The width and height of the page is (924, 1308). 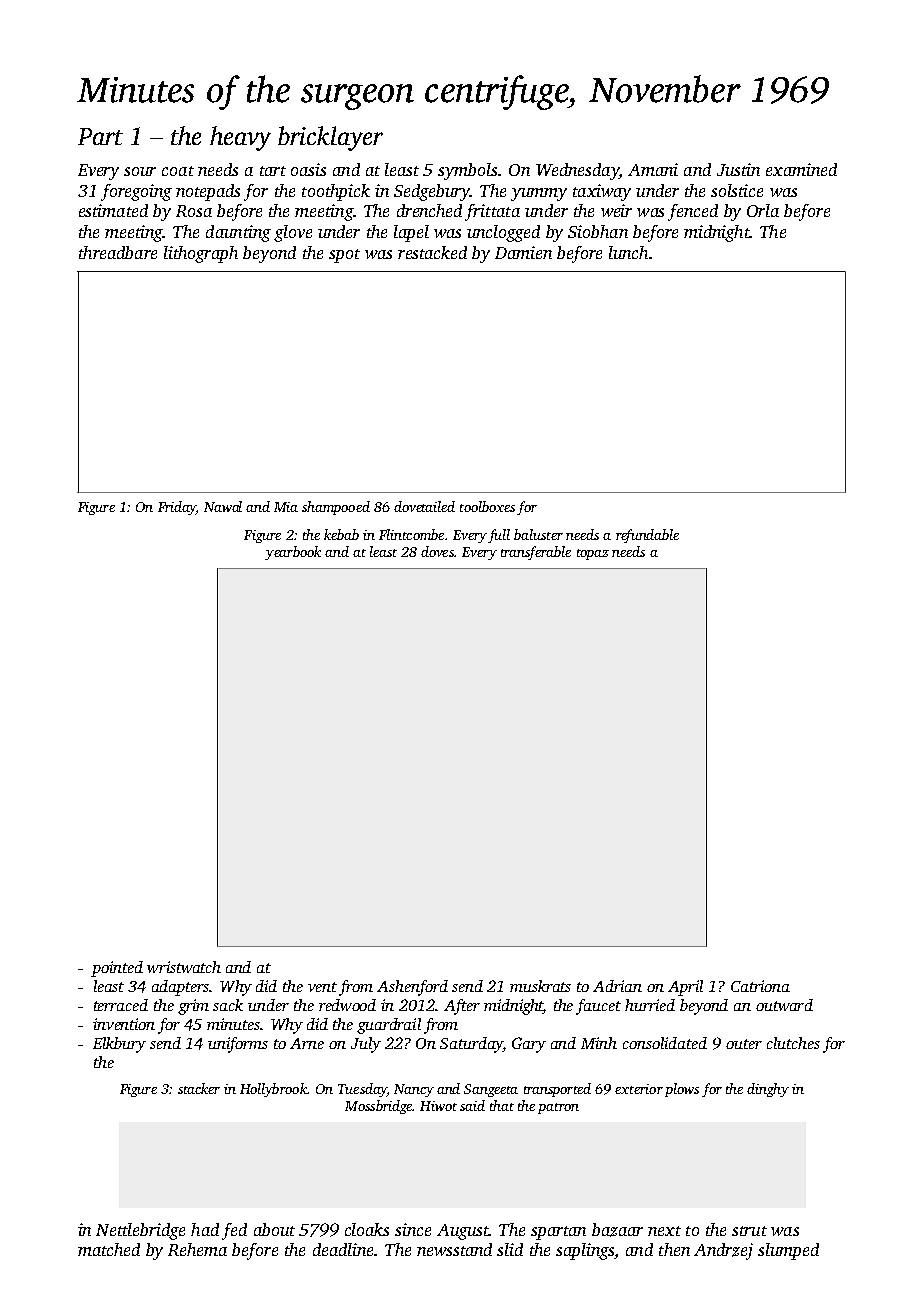 What do you see at coordinates (424, 506) in the page?
I see `dovetailed` at bounding box center [424, 506].
